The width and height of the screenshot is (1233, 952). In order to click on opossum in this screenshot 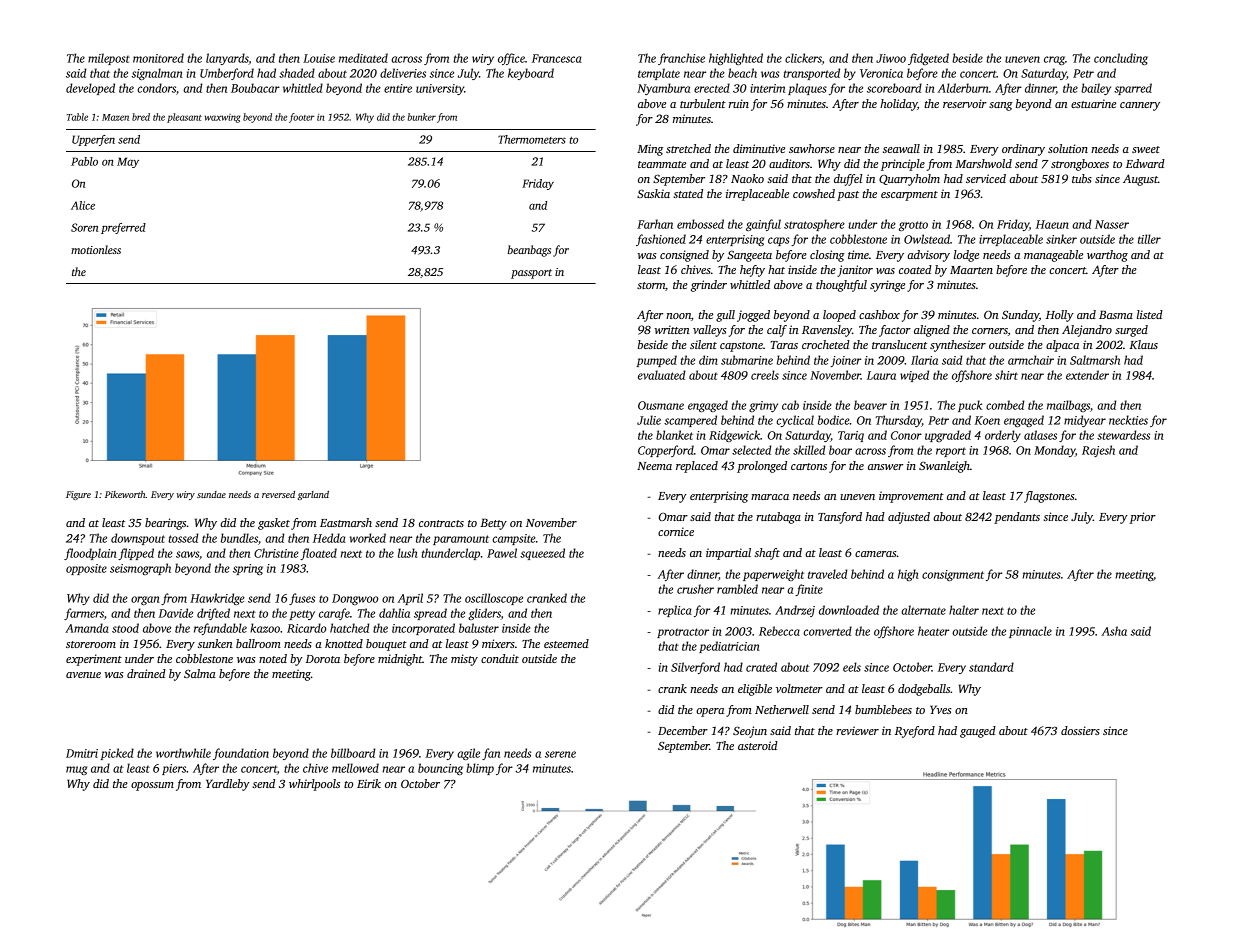, I will do `click(152, 786)`.
